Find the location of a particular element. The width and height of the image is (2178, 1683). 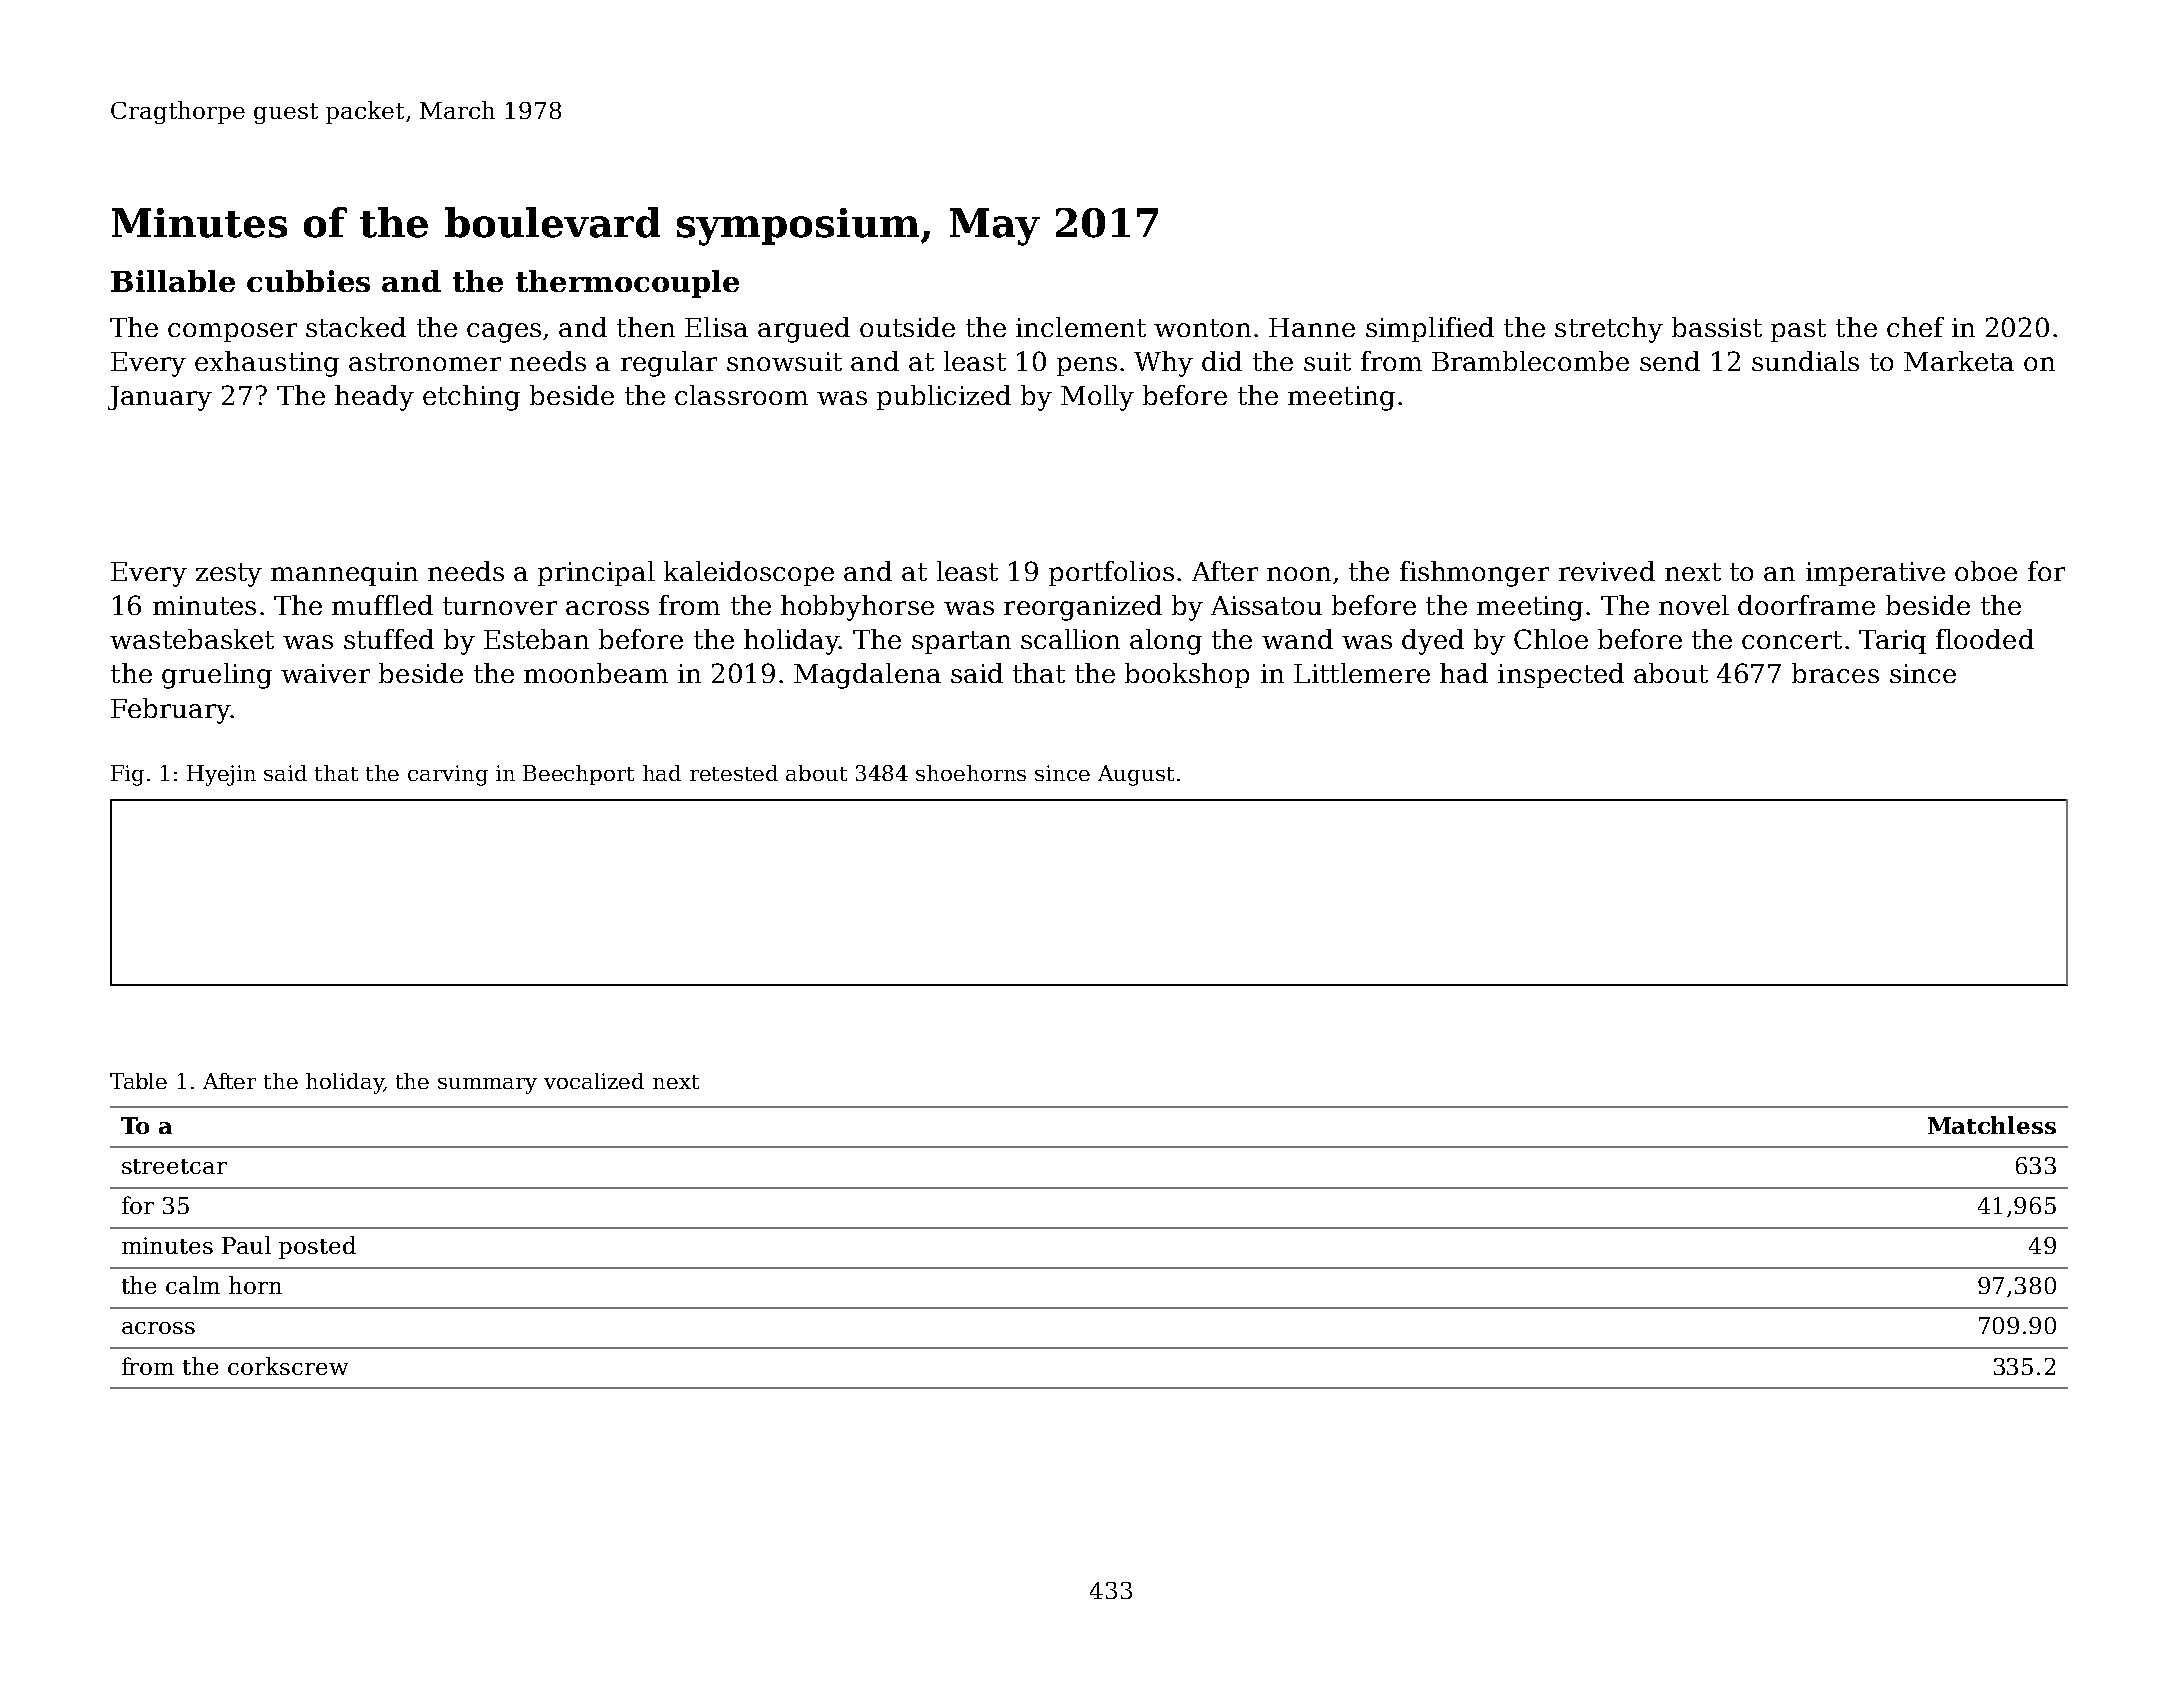

flooded is located at coordinates (1985, 639).
